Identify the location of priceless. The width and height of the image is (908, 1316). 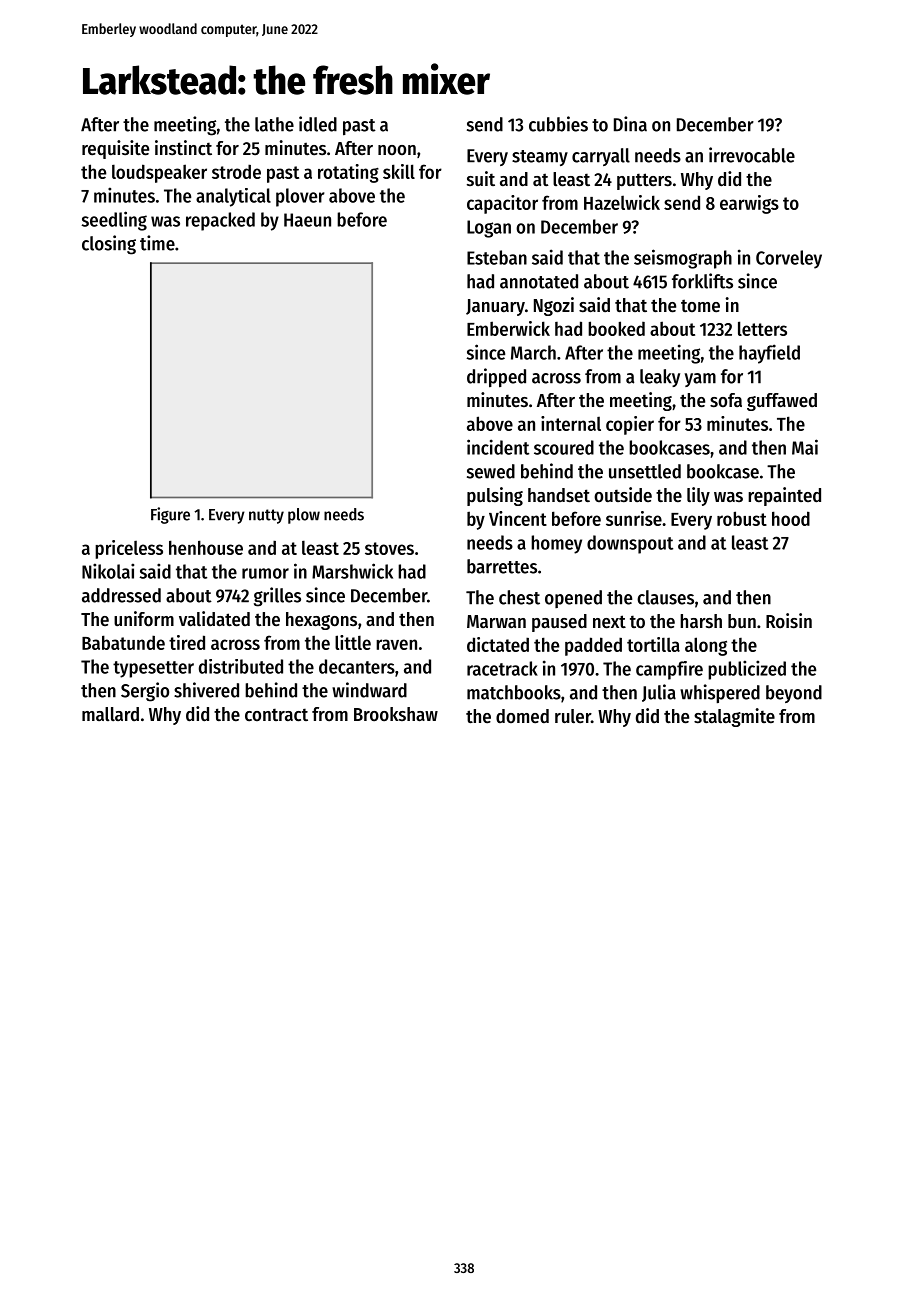
(129, 549).
